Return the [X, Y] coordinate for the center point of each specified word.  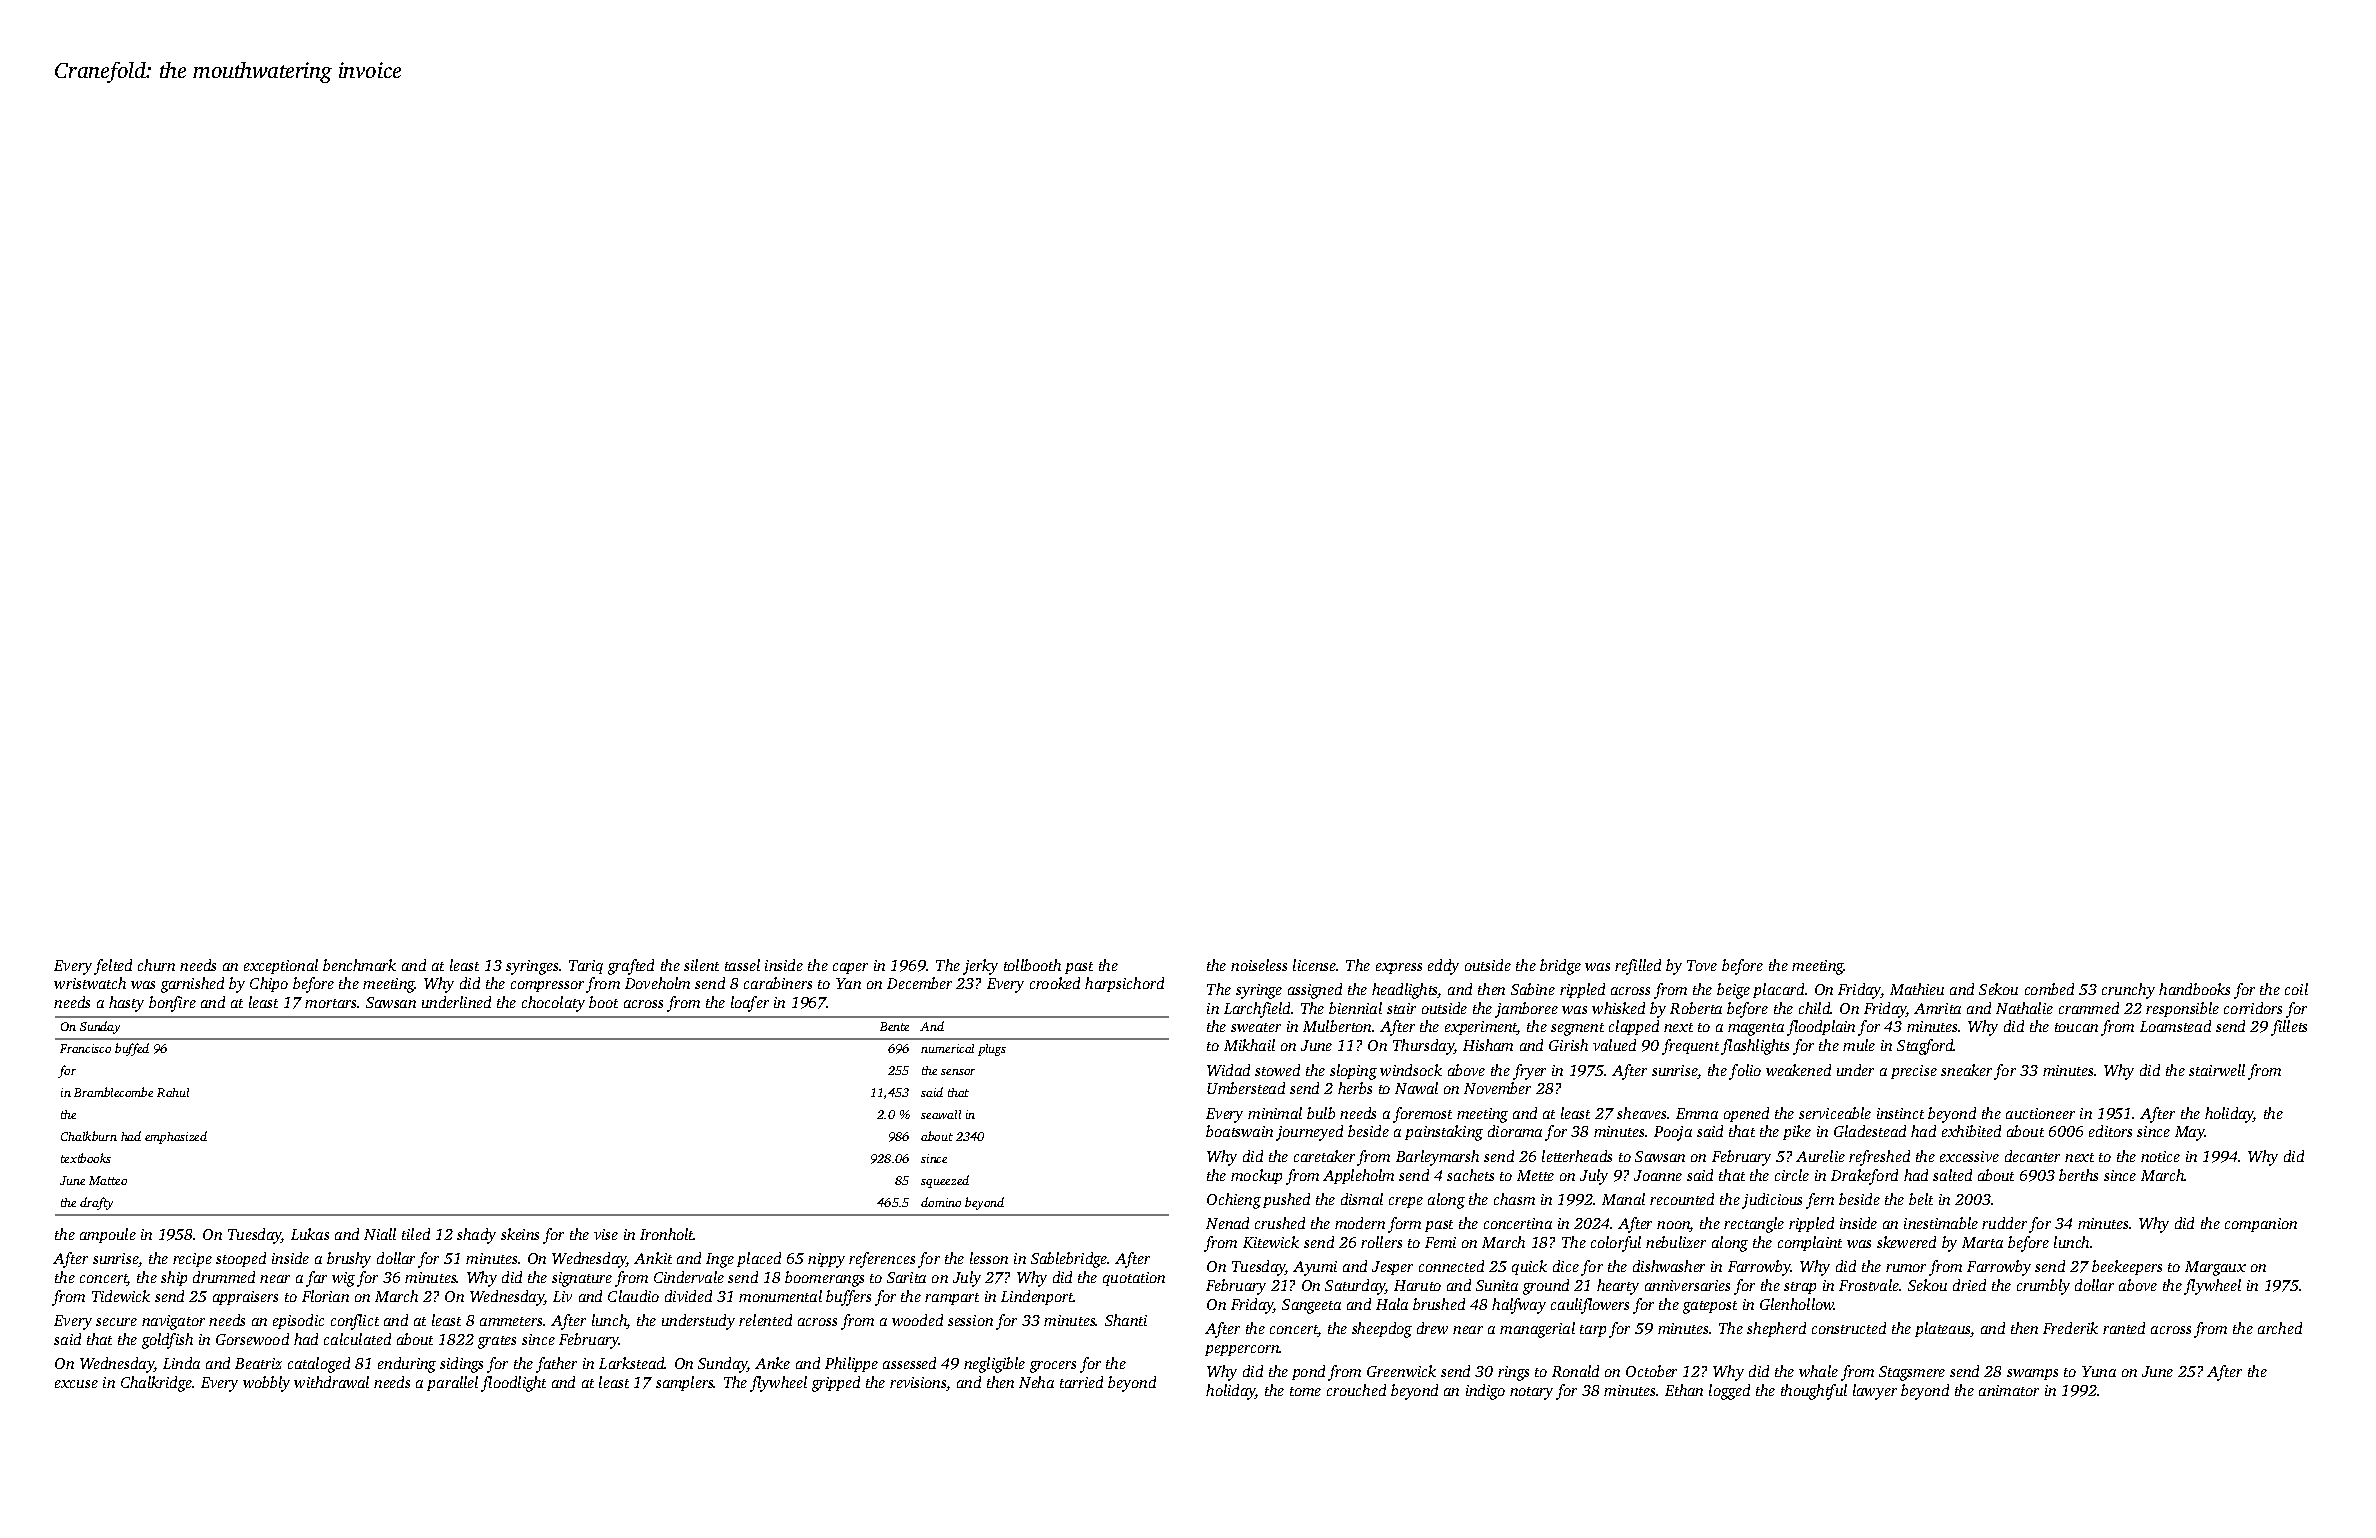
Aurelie [1820, 1156]
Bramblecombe [113, 1092]
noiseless [1259, 965]
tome [1305, 1391]
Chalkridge [156, 1384]
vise [606, 1234]
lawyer [1875, 1392]
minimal [1275, 1113]
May [2190, 1133]
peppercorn [1242, 1350]
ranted [2124, 1328]
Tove [1702, 965]
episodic [298, 1321]
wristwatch [90, 983]
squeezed [945, 1181]
